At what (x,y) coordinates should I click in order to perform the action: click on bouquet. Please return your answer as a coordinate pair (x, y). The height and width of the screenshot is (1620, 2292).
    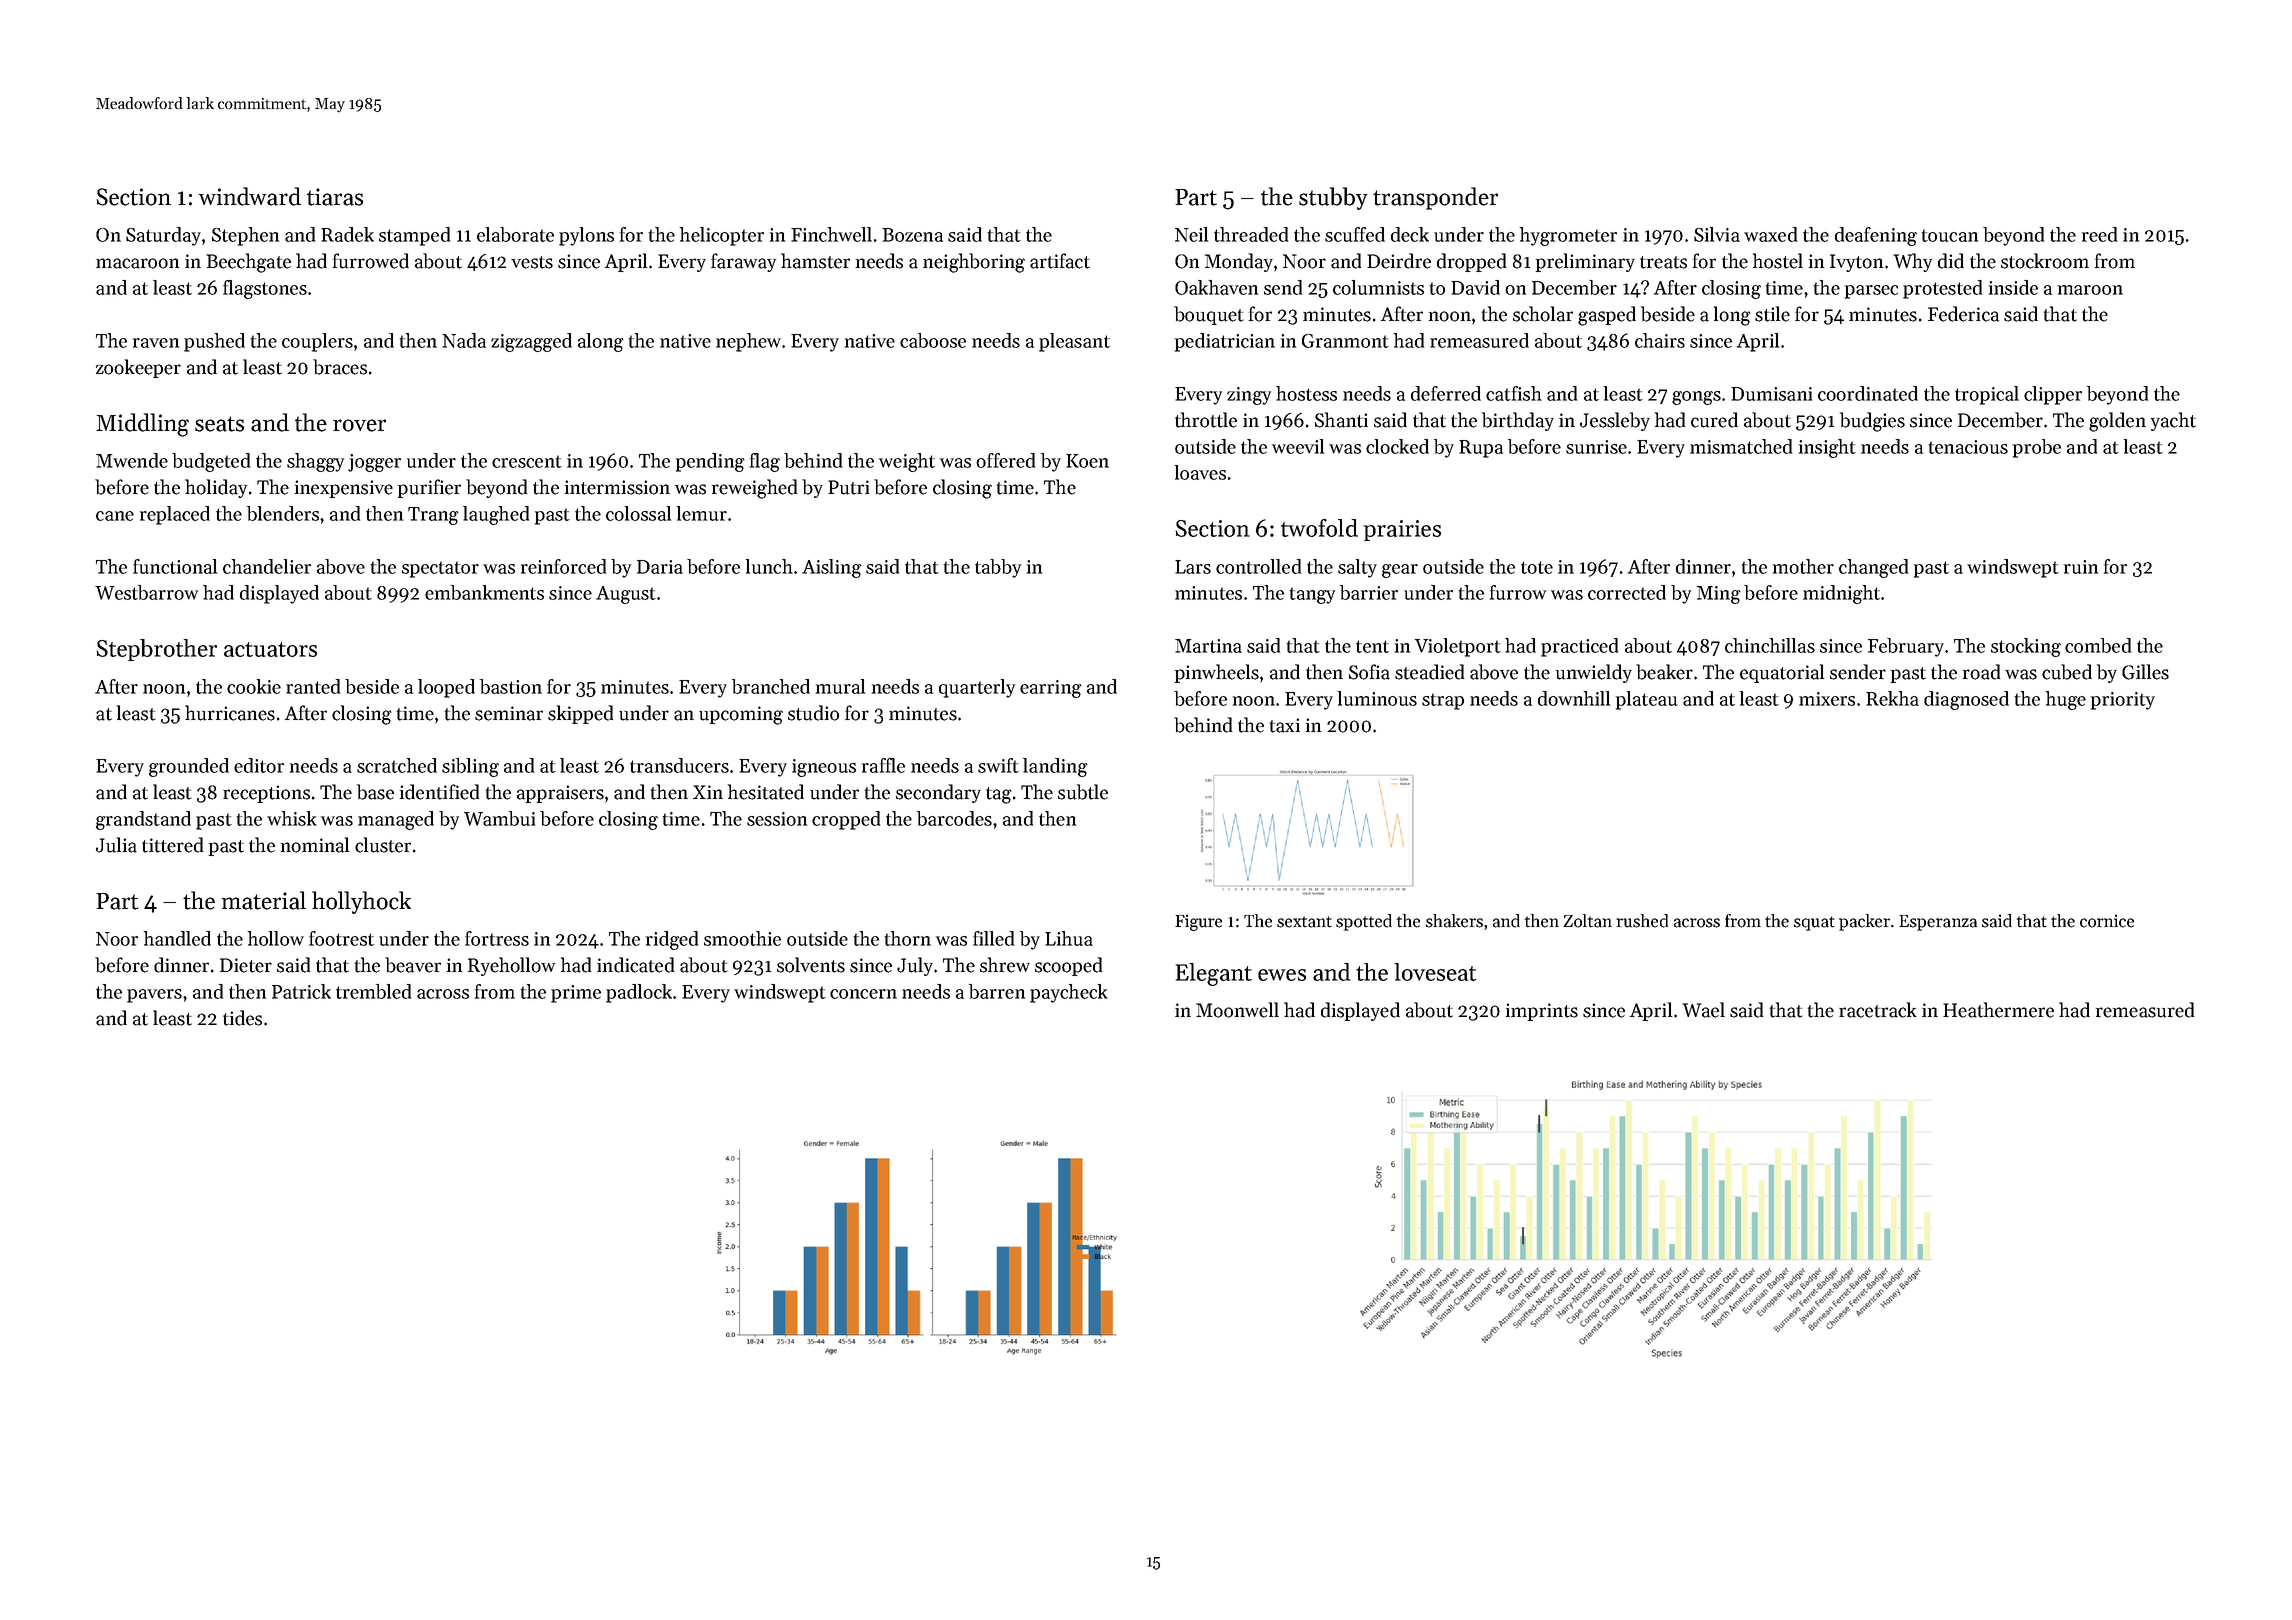
    Looking at the image, I should click on (1209, 315).
